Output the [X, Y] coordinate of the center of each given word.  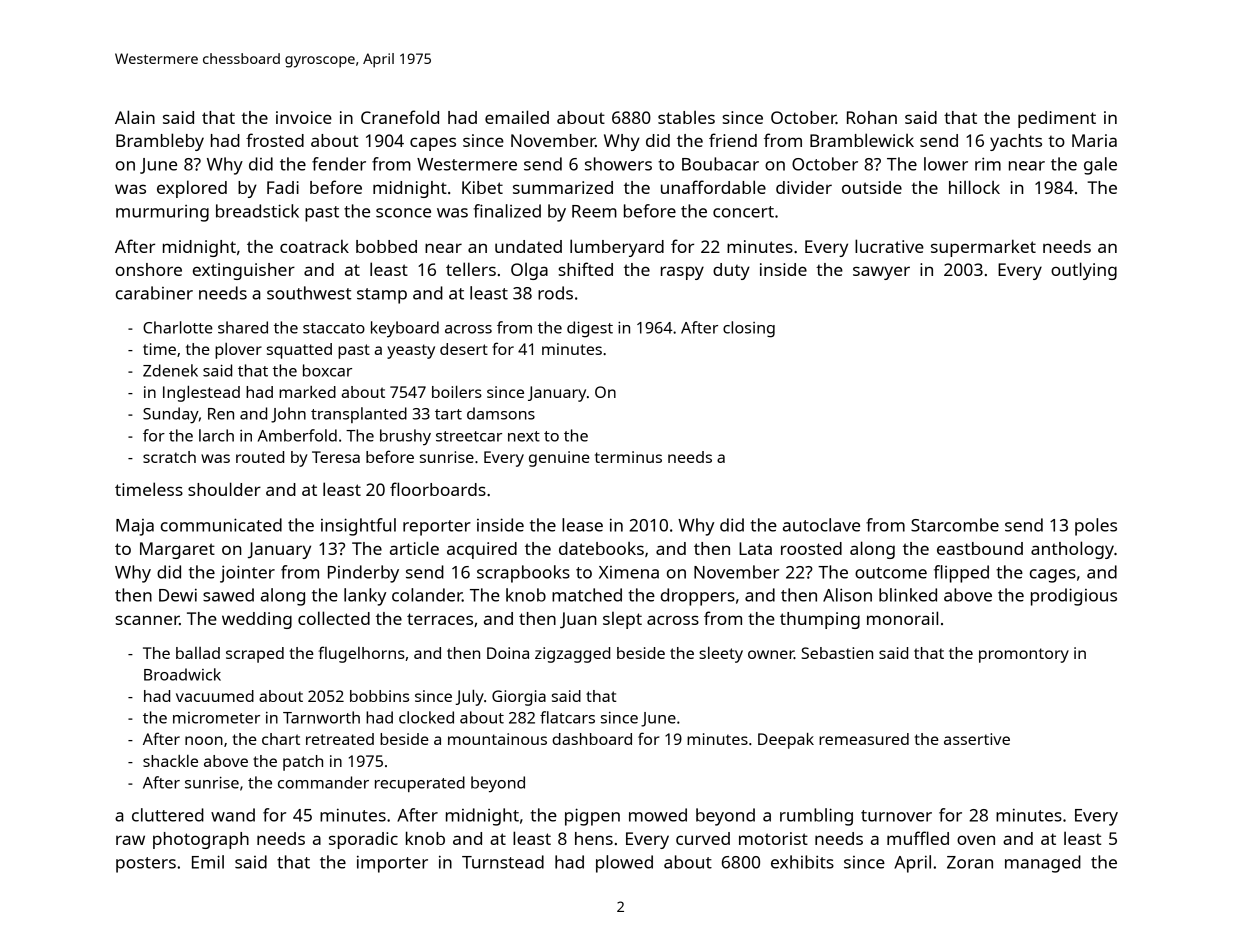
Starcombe [955, 525]
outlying [1084, 271]
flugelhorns [361, 654]
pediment [1057, 119]
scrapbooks [523, 574]
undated [528, 246]
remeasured [864, 739]
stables [686, 117]
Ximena [629, 572]
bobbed [386, 246]
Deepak [786, 741]
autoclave [821, 525]
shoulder [224, 489]
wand [233, 815]
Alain [135, 117]
